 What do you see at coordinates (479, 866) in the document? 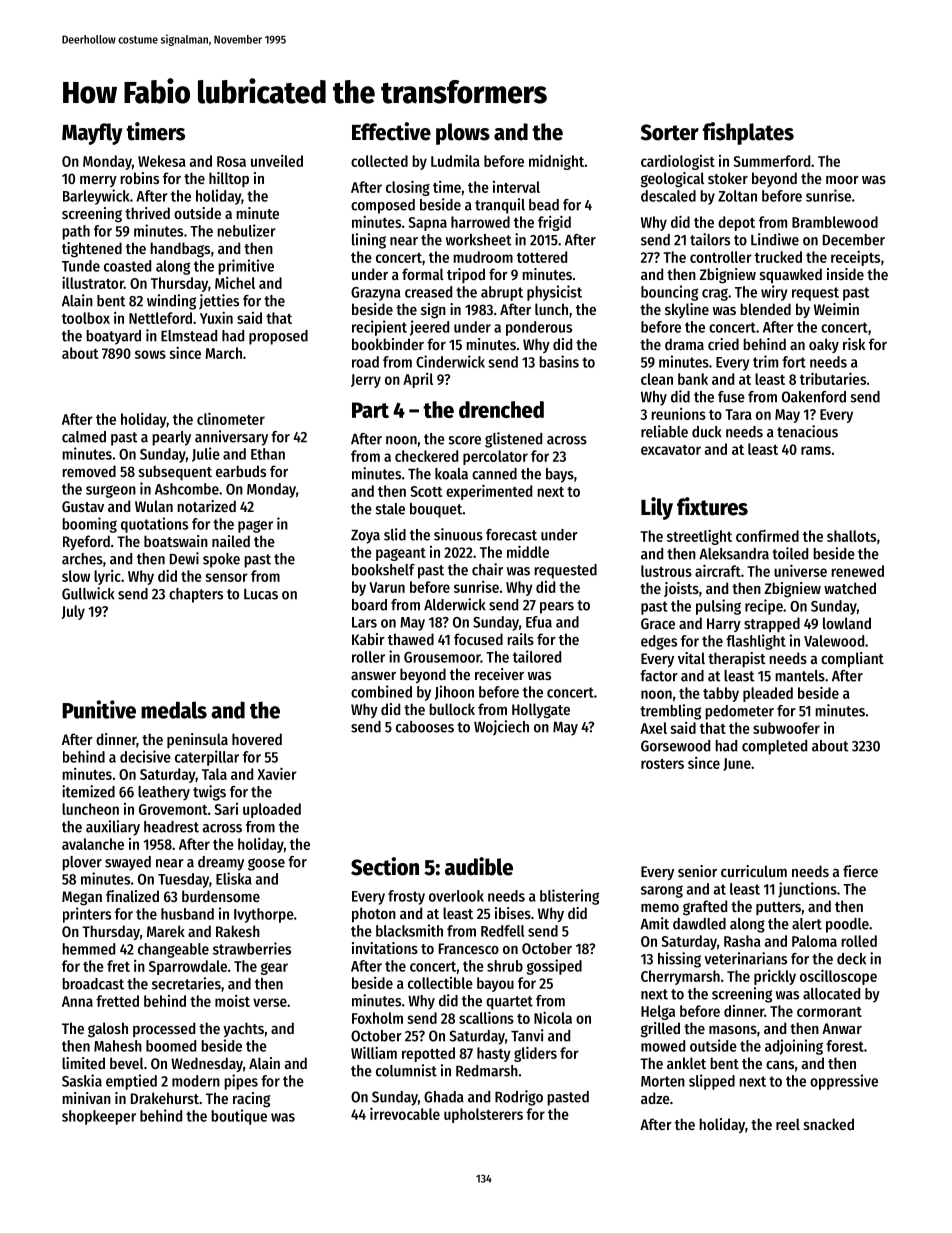
I see `audible` at bounding box center [479, 866].
